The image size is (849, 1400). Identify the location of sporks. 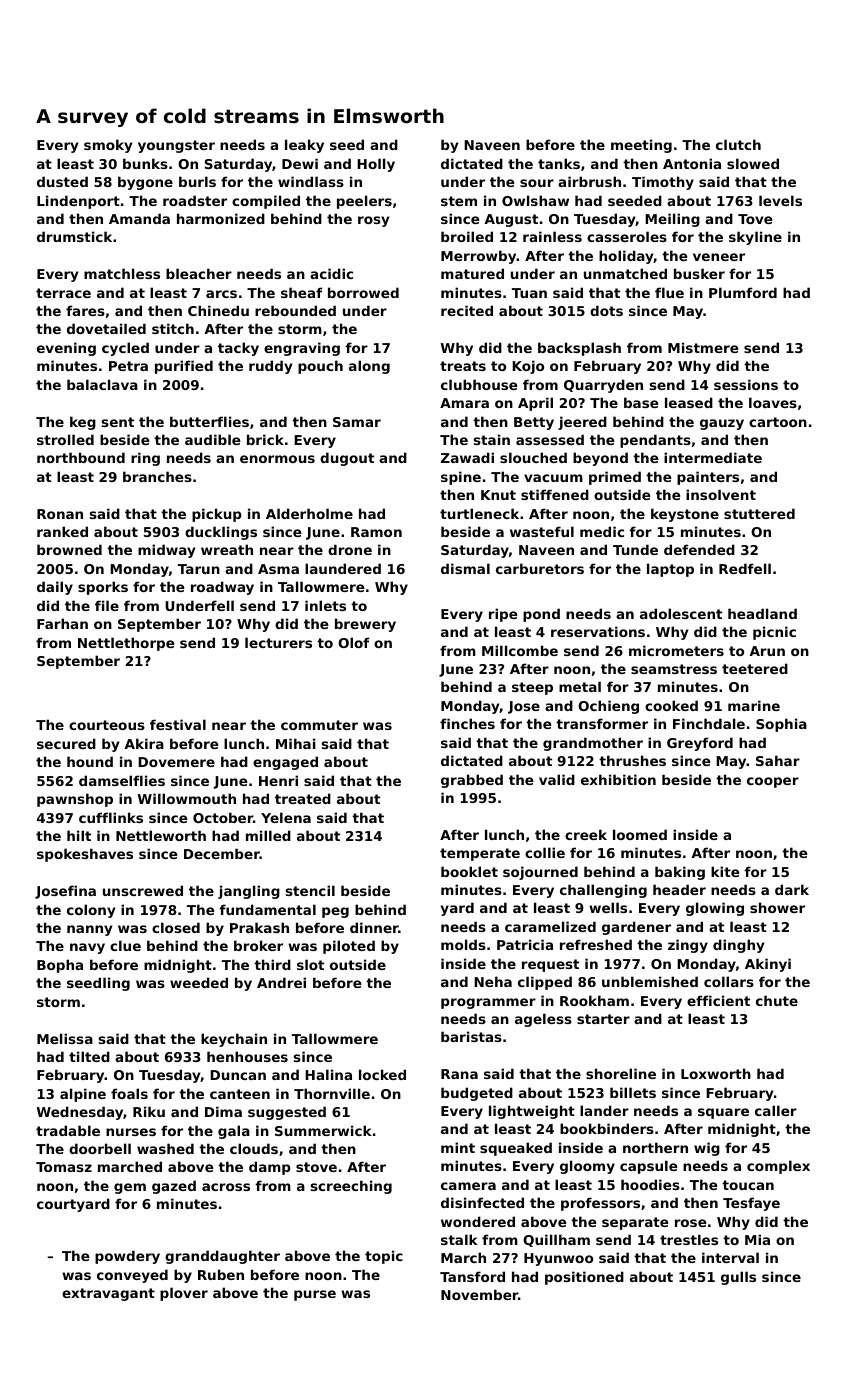
(103, 588).
